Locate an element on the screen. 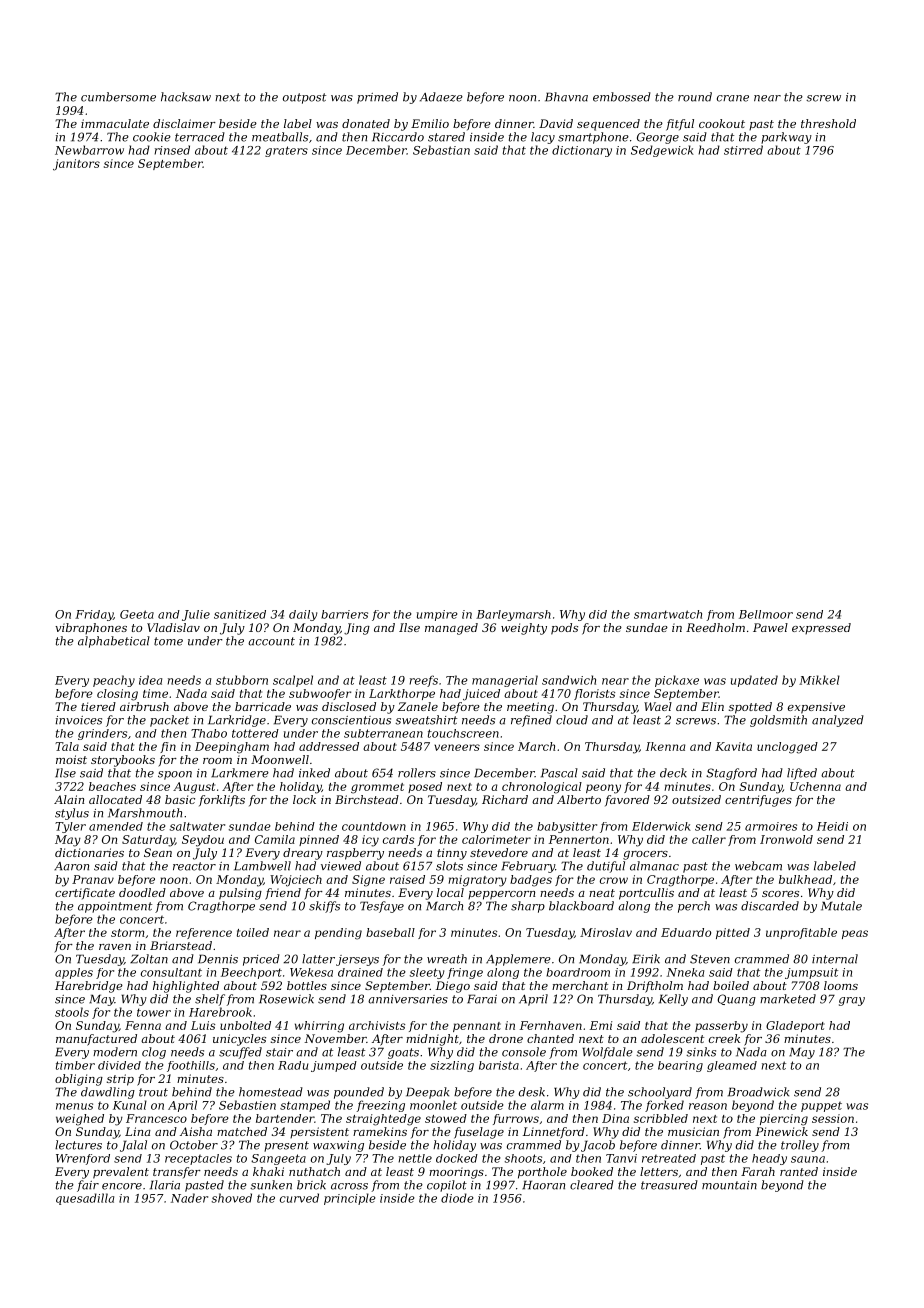 The image size is (924, 1308). cookie is located at coordinates (152, 137).
